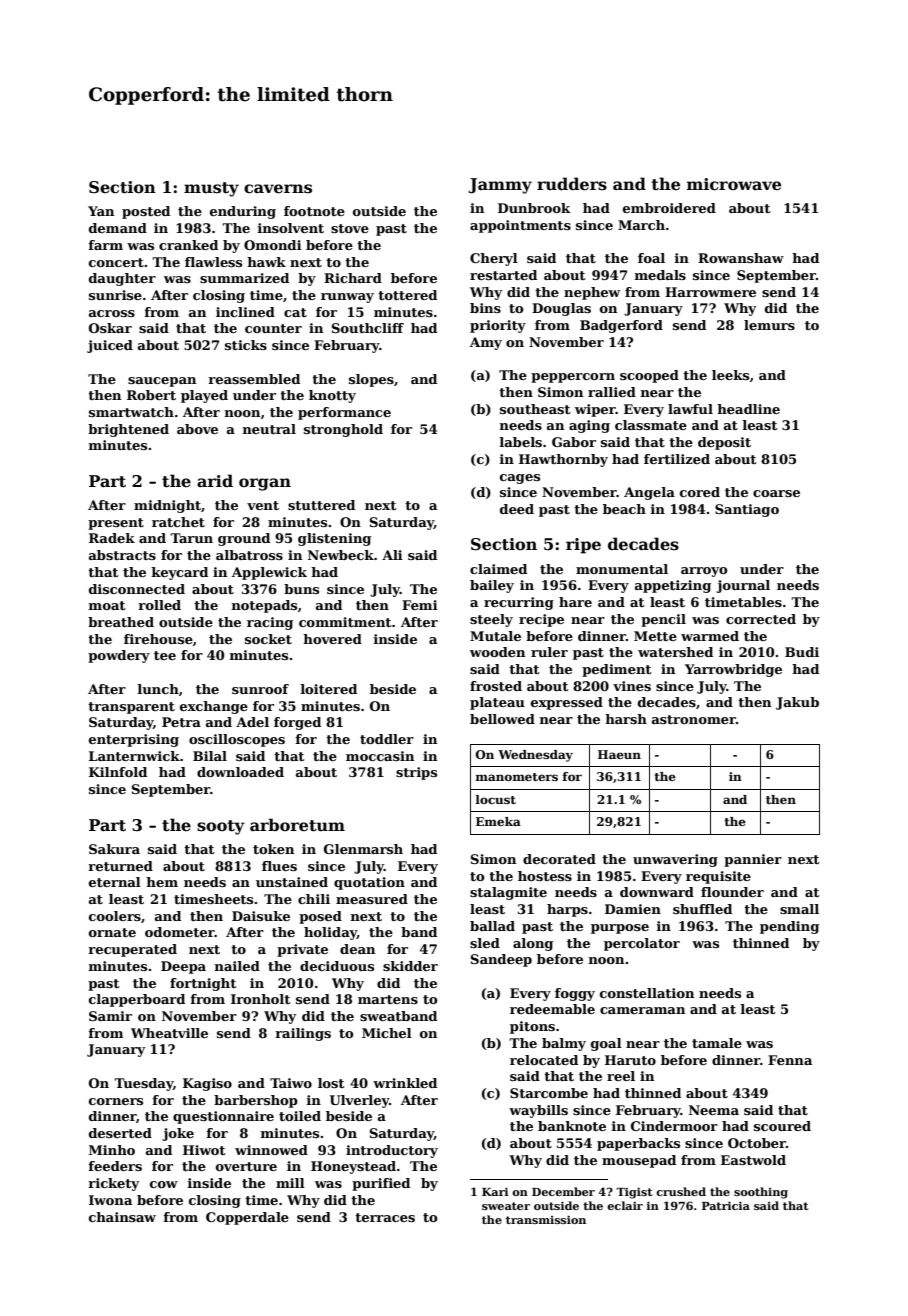 The image size is (908, 1316). What do you see at coordinates (387, 1033) in the image?
I see `Michel` at bounding box center [387, 1033].
